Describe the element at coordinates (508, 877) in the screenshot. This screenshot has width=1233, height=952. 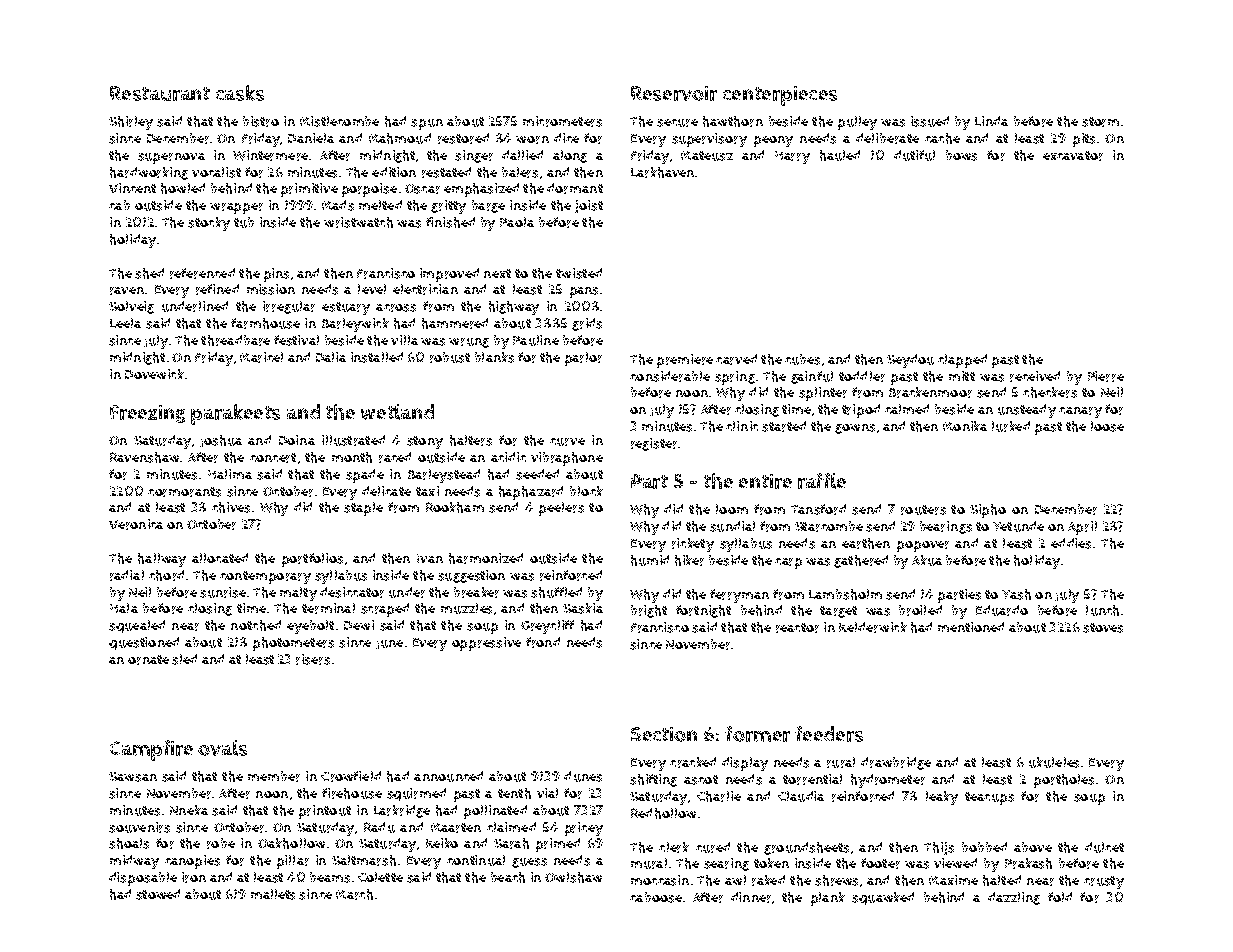
I see `beach` at that location.
